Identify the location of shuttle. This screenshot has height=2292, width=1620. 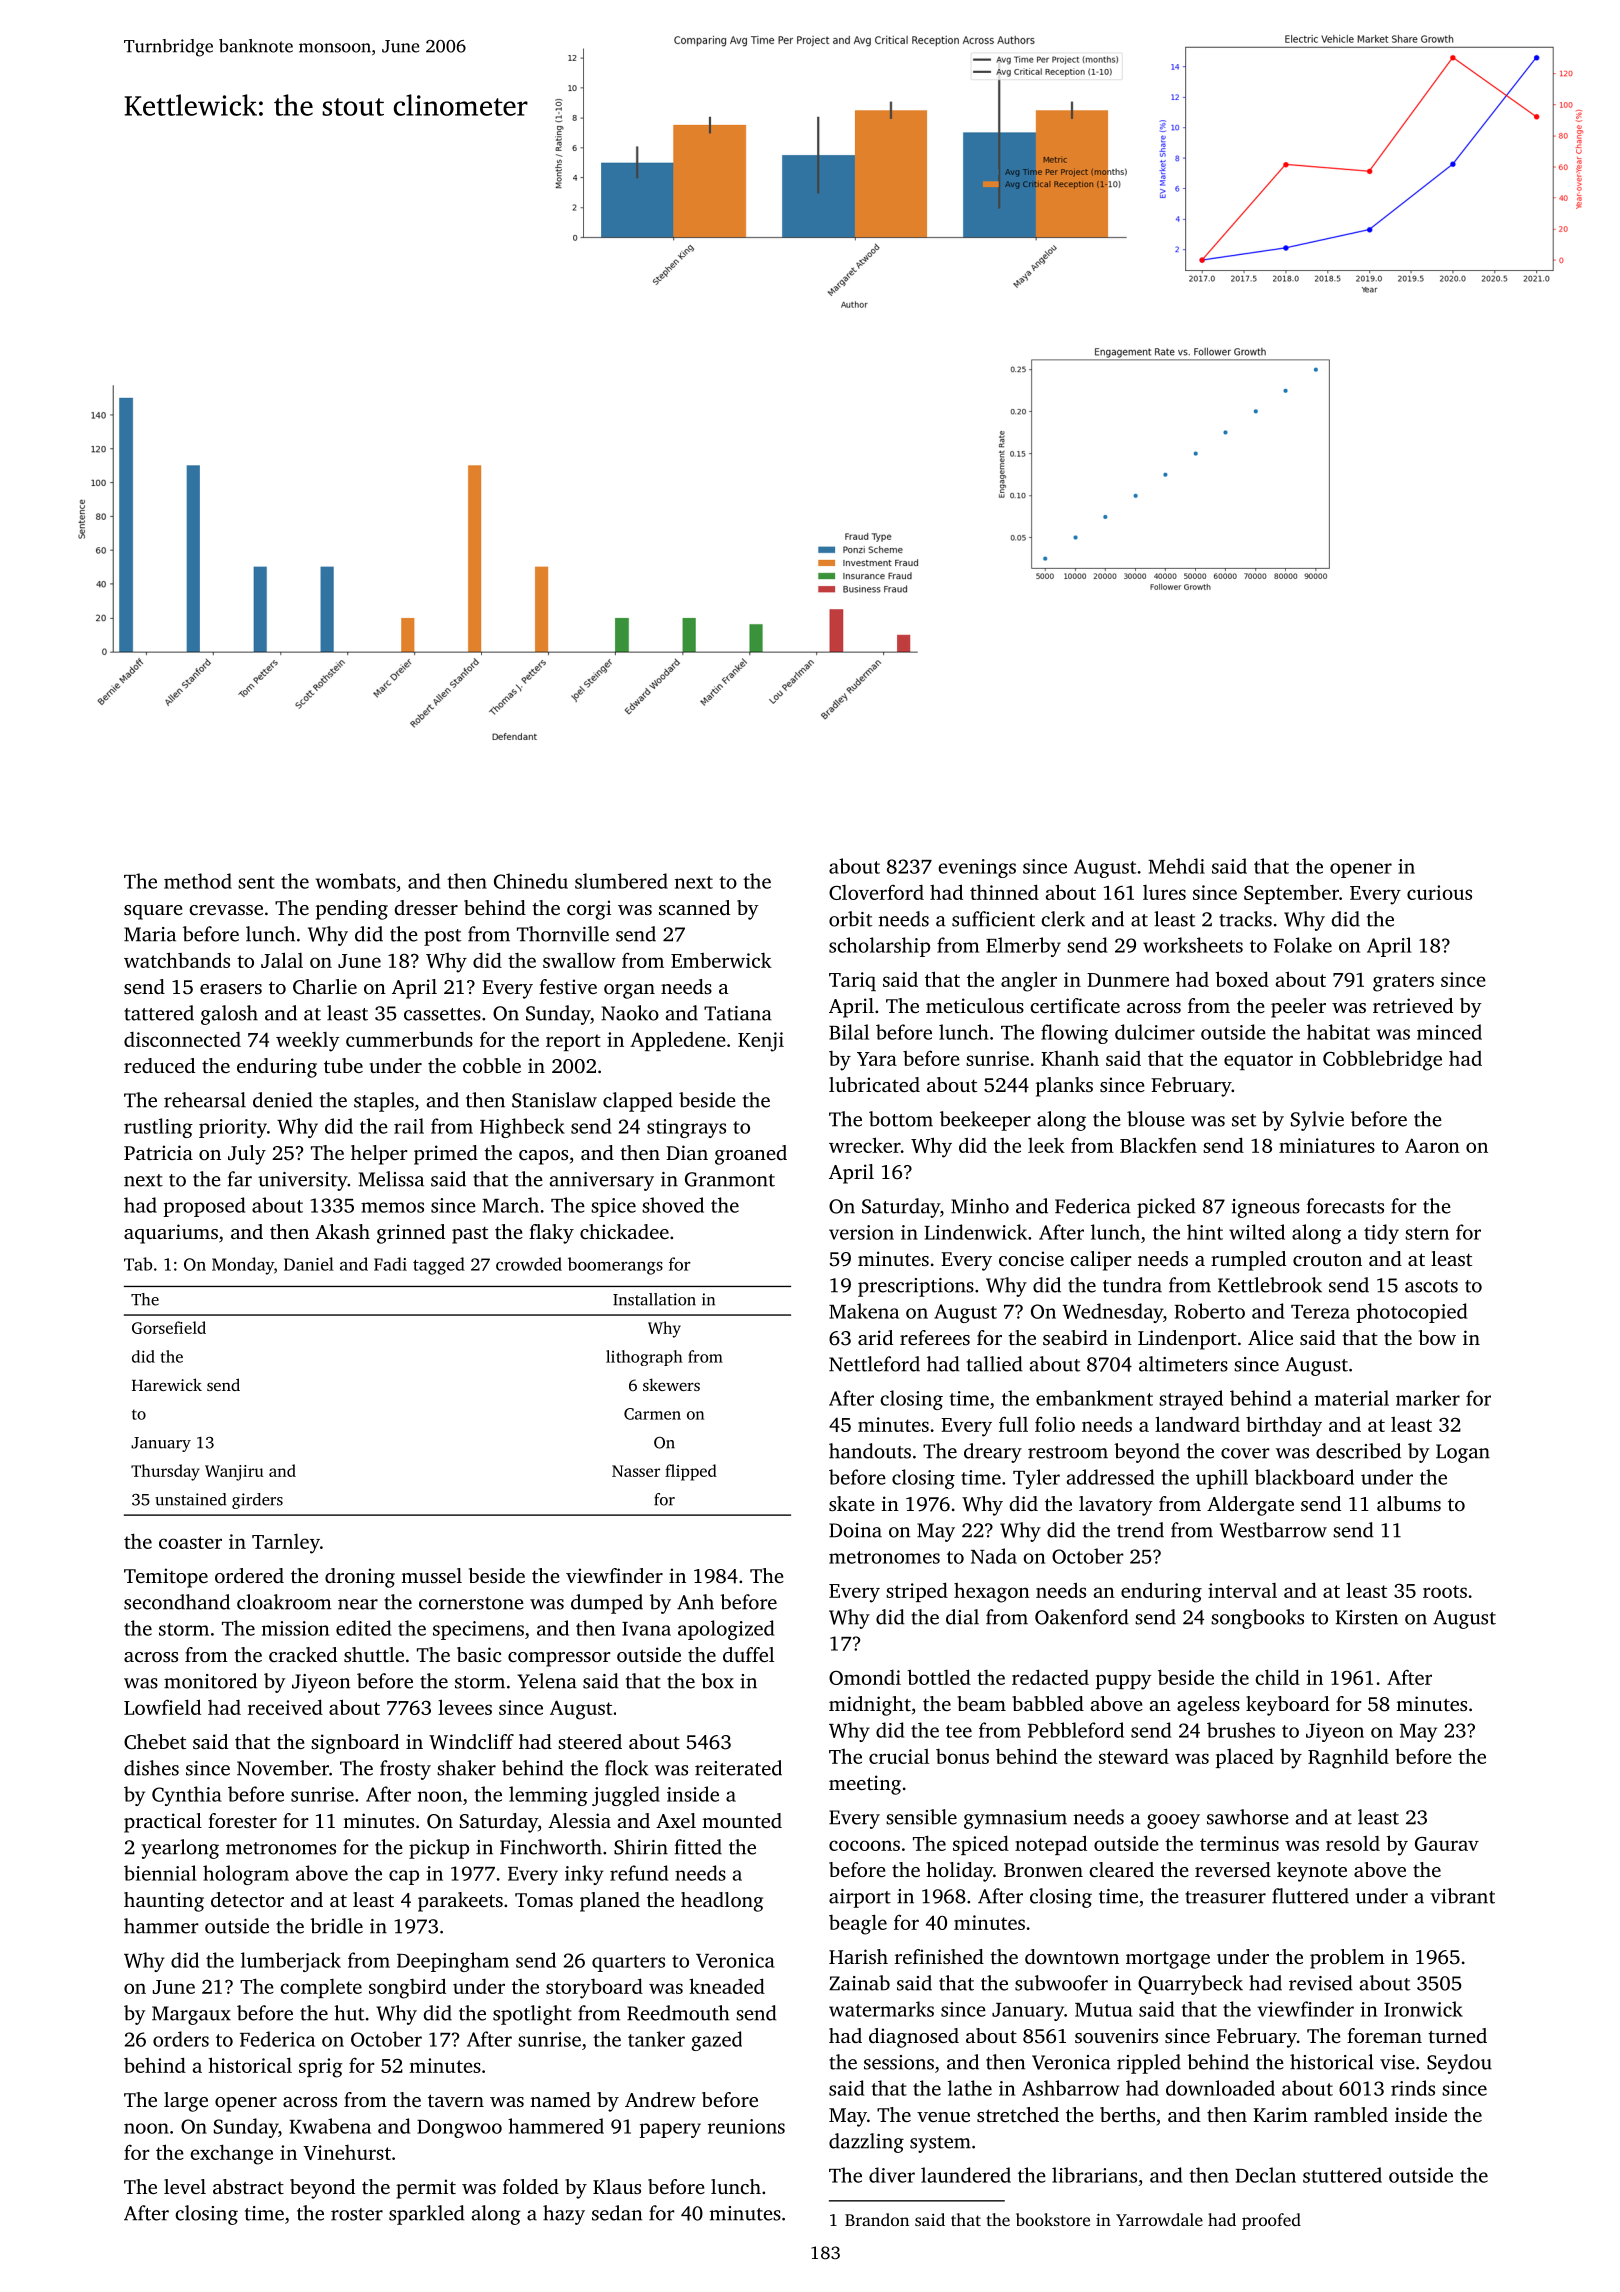
(374, 1654).
